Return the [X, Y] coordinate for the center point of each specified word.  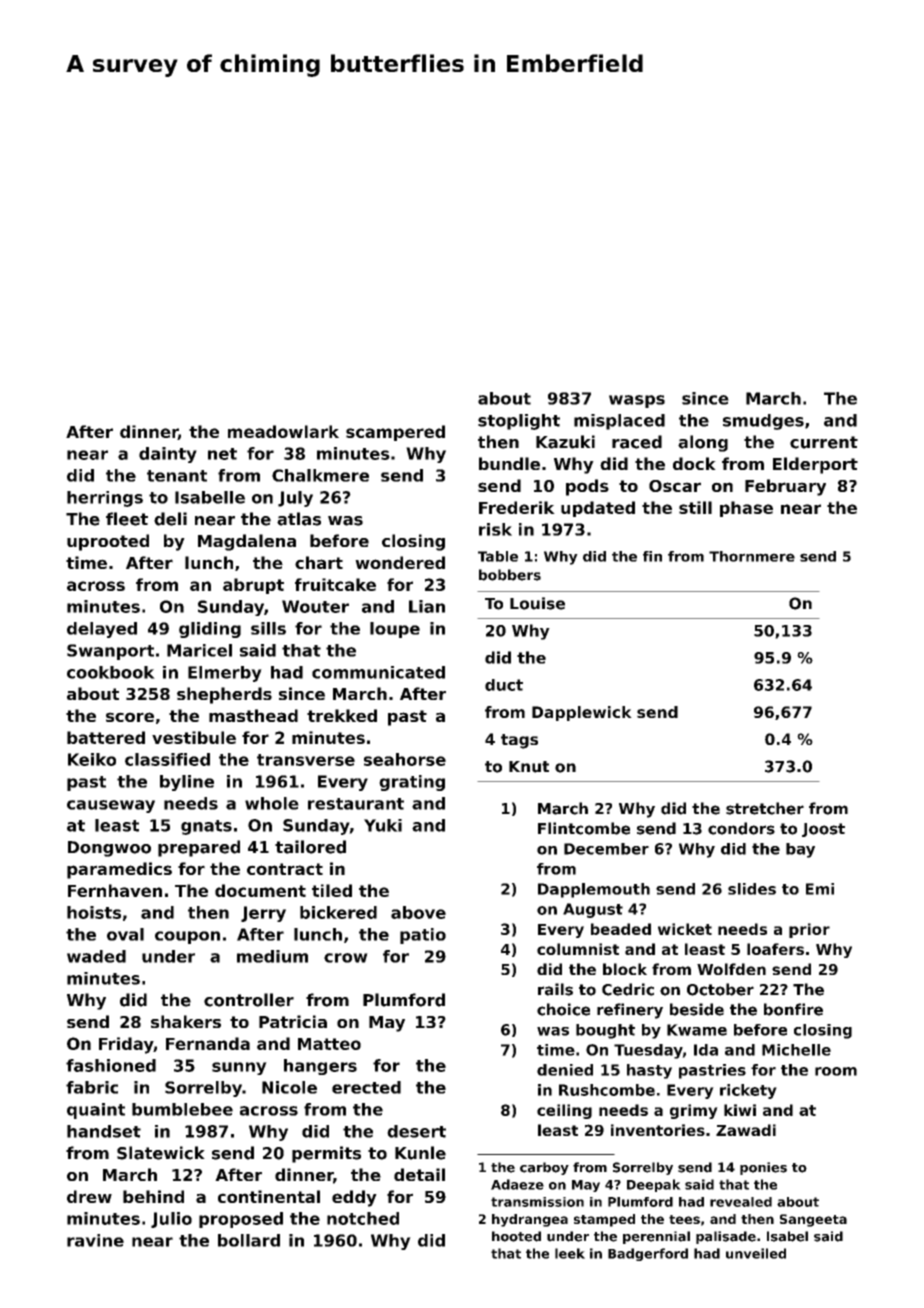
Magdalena [247, 542]
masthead [253, 715]
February [785, 487]
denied [565, 1070]
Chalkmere [320, 475]
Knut [529, 767]
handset [104, 1131]
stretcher [765, 808]
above [418, 912]
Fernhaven [115, 890]
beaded [621, 929]
